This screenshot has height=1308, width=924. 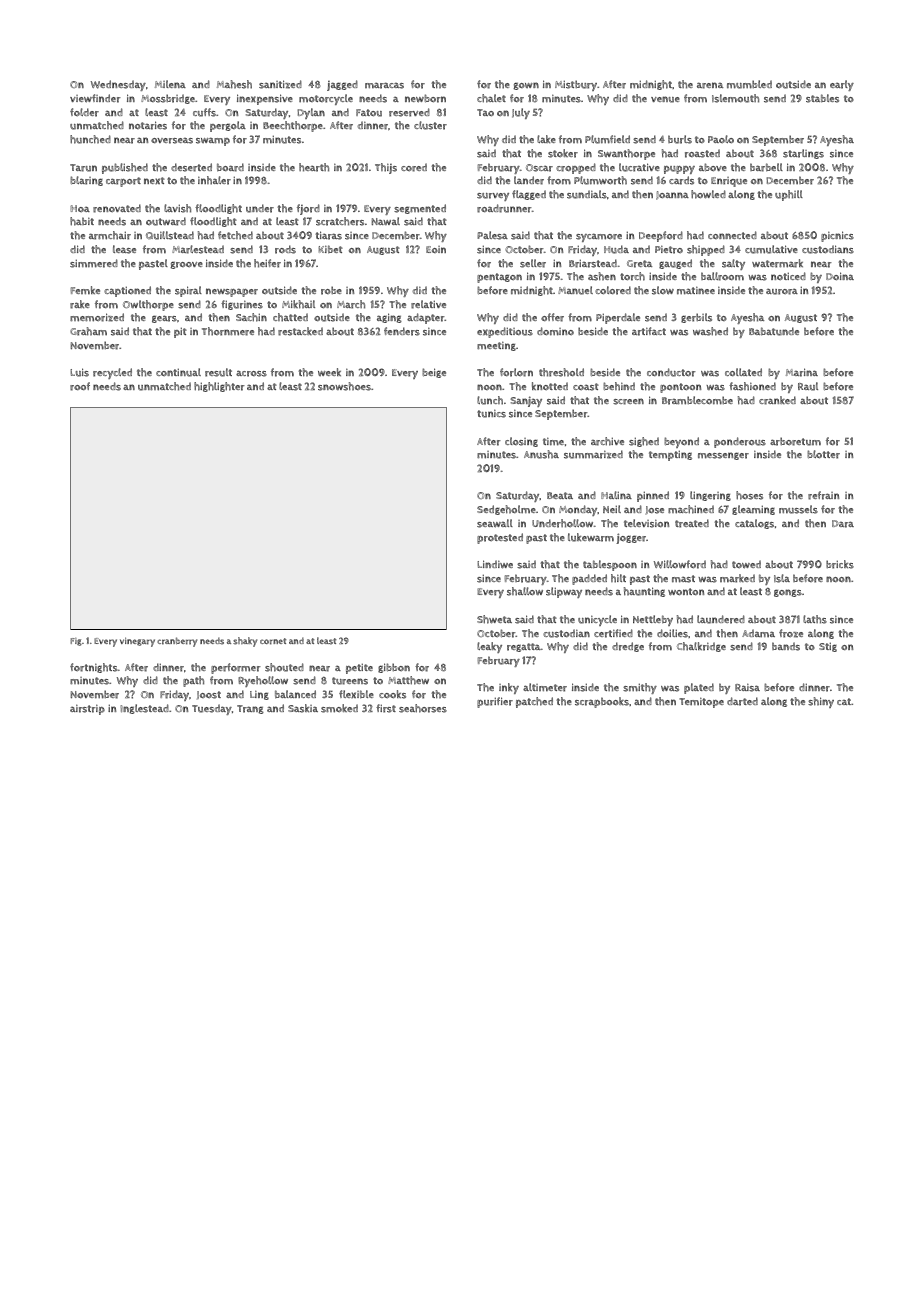 I want to click on leaky, so click(x=489, y=647).
